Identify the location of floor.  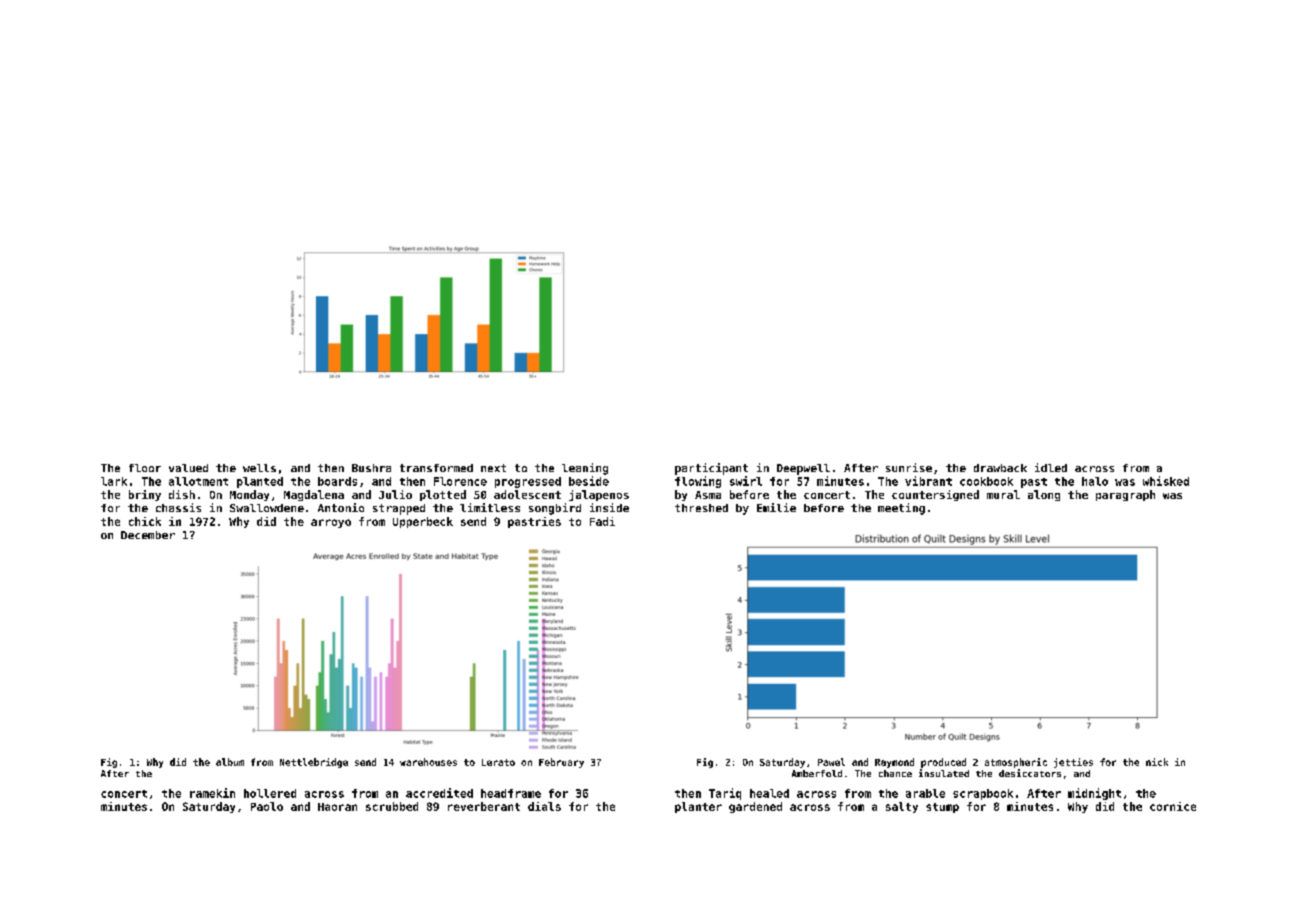
(145, 468).
